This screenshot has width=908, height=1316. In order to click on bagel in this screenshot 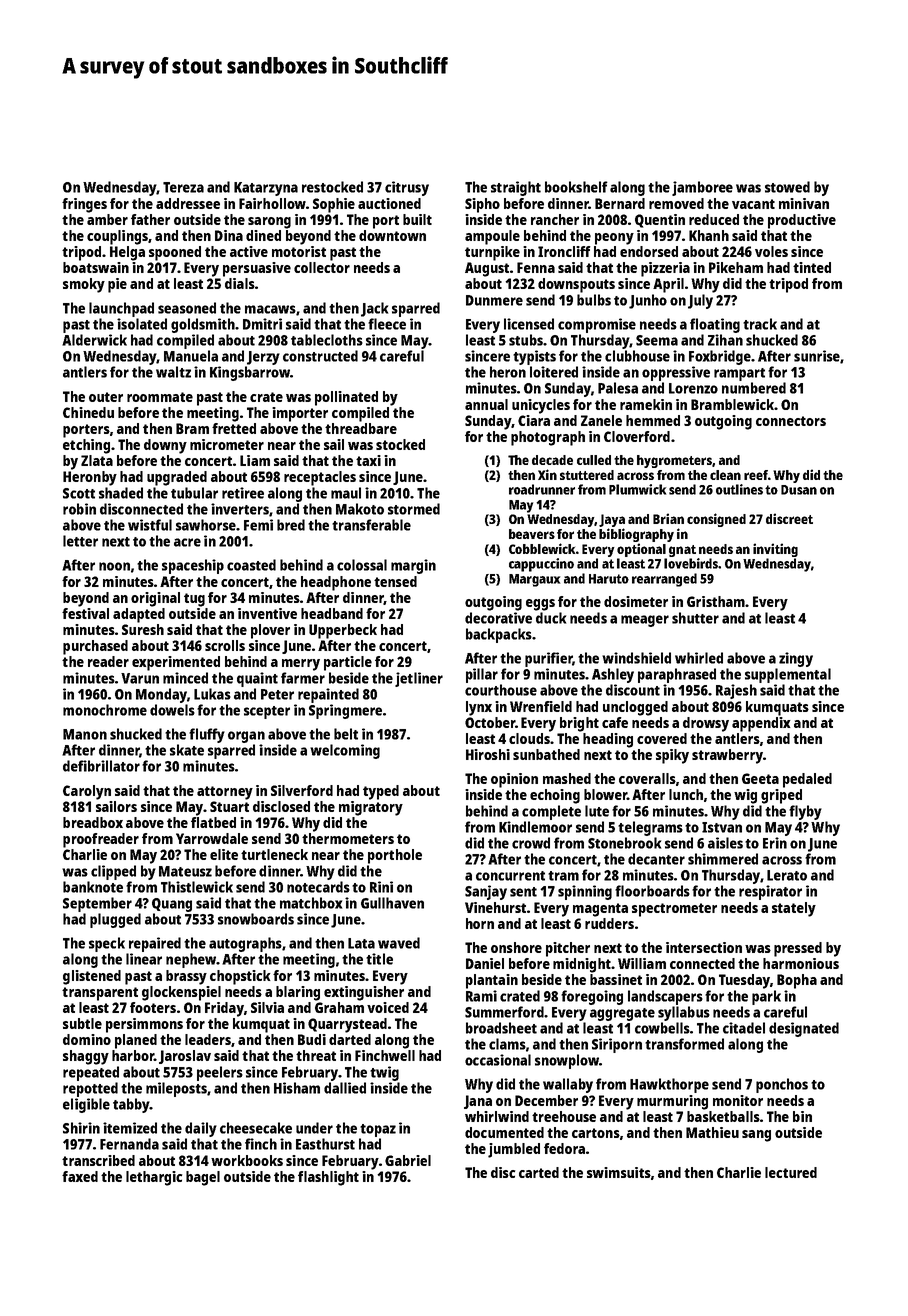, I will do `click(203, 1178)`.
